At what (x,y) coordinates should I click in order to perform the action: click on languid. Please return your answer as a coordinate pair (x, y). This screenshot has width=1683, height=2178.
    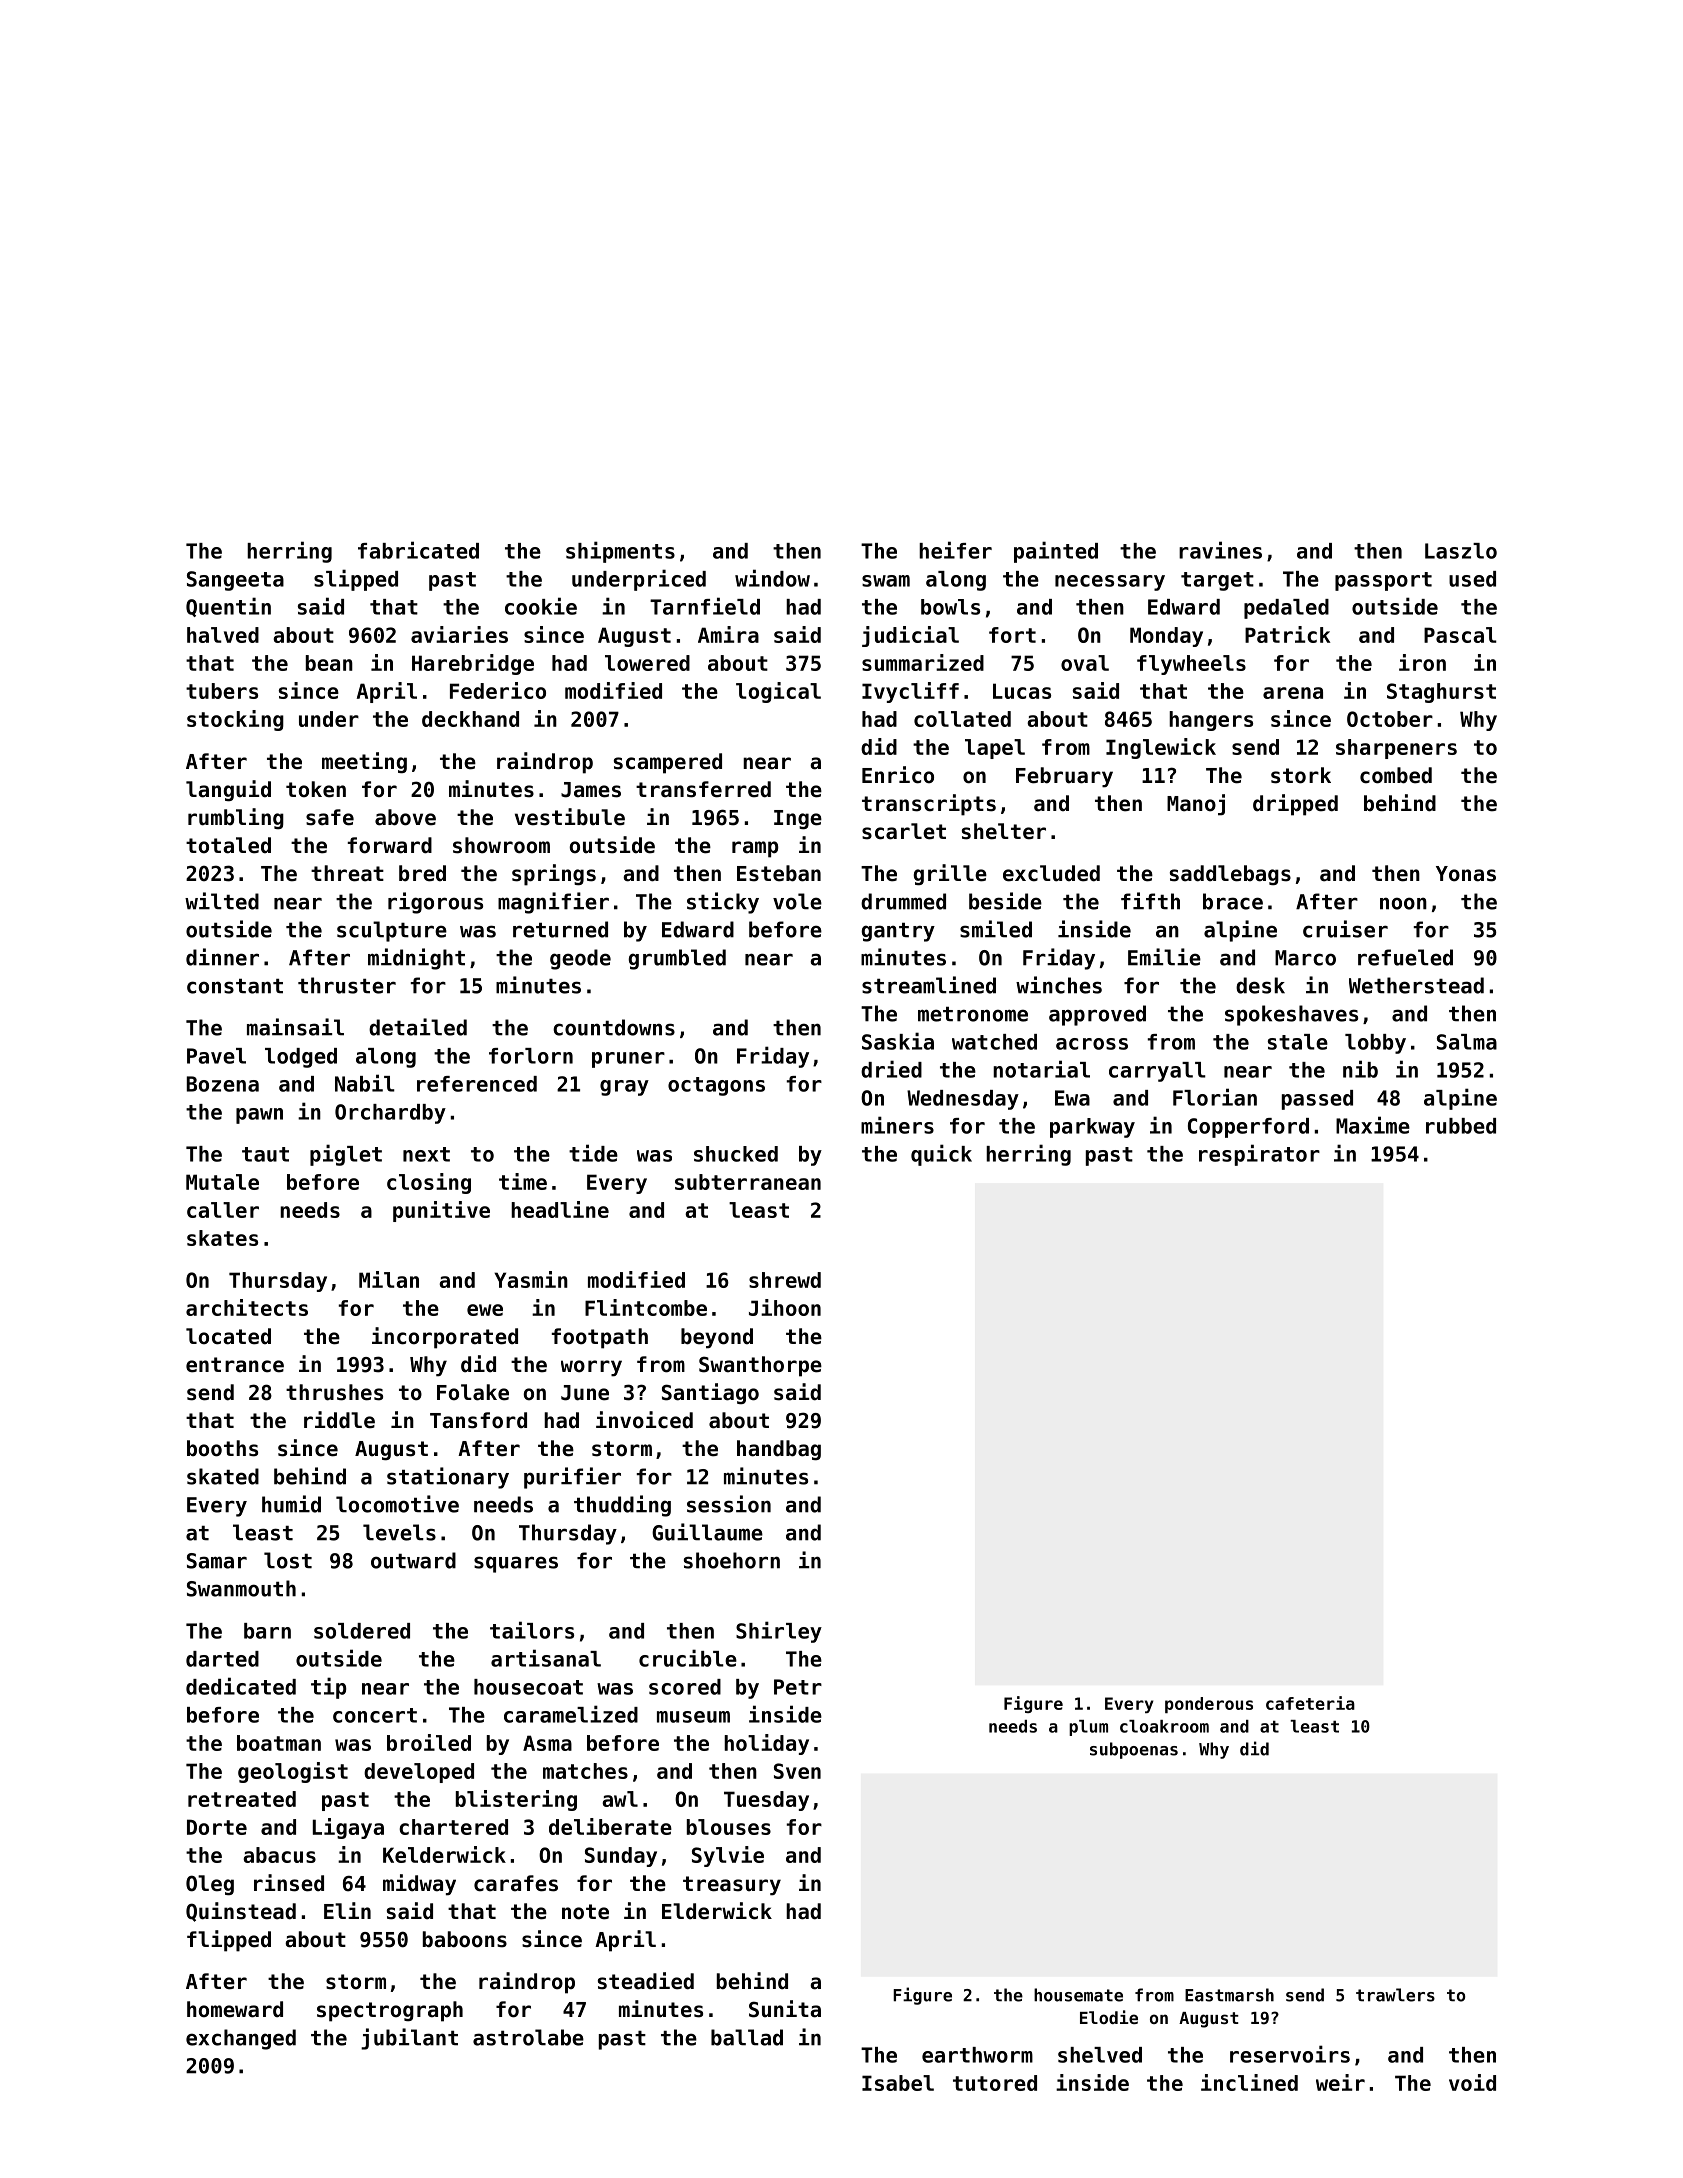
    Looking at the image, I should click on (228, 790).
